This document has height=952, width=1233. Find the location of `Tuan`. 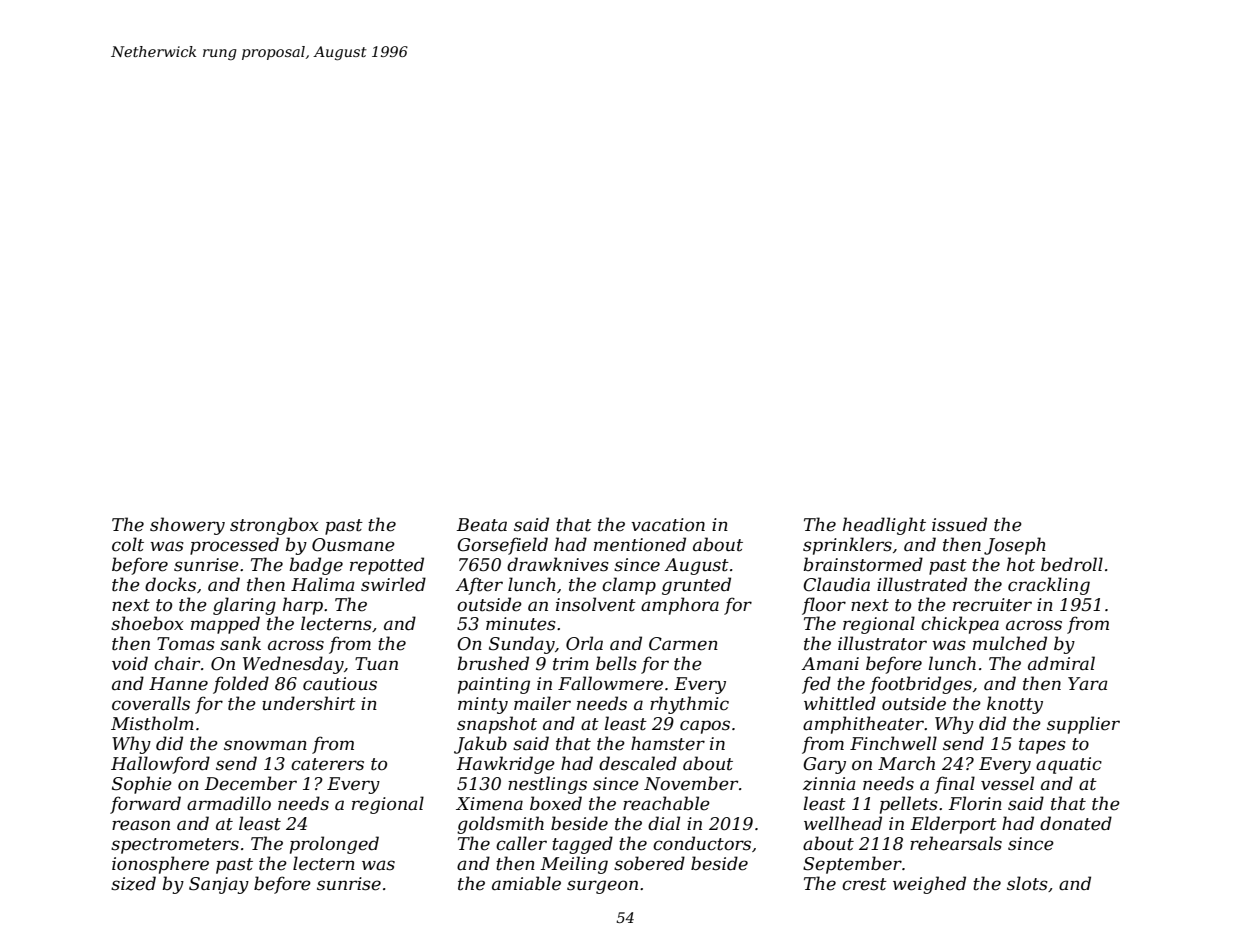

Tuan is located at coordinates (376, 663).
